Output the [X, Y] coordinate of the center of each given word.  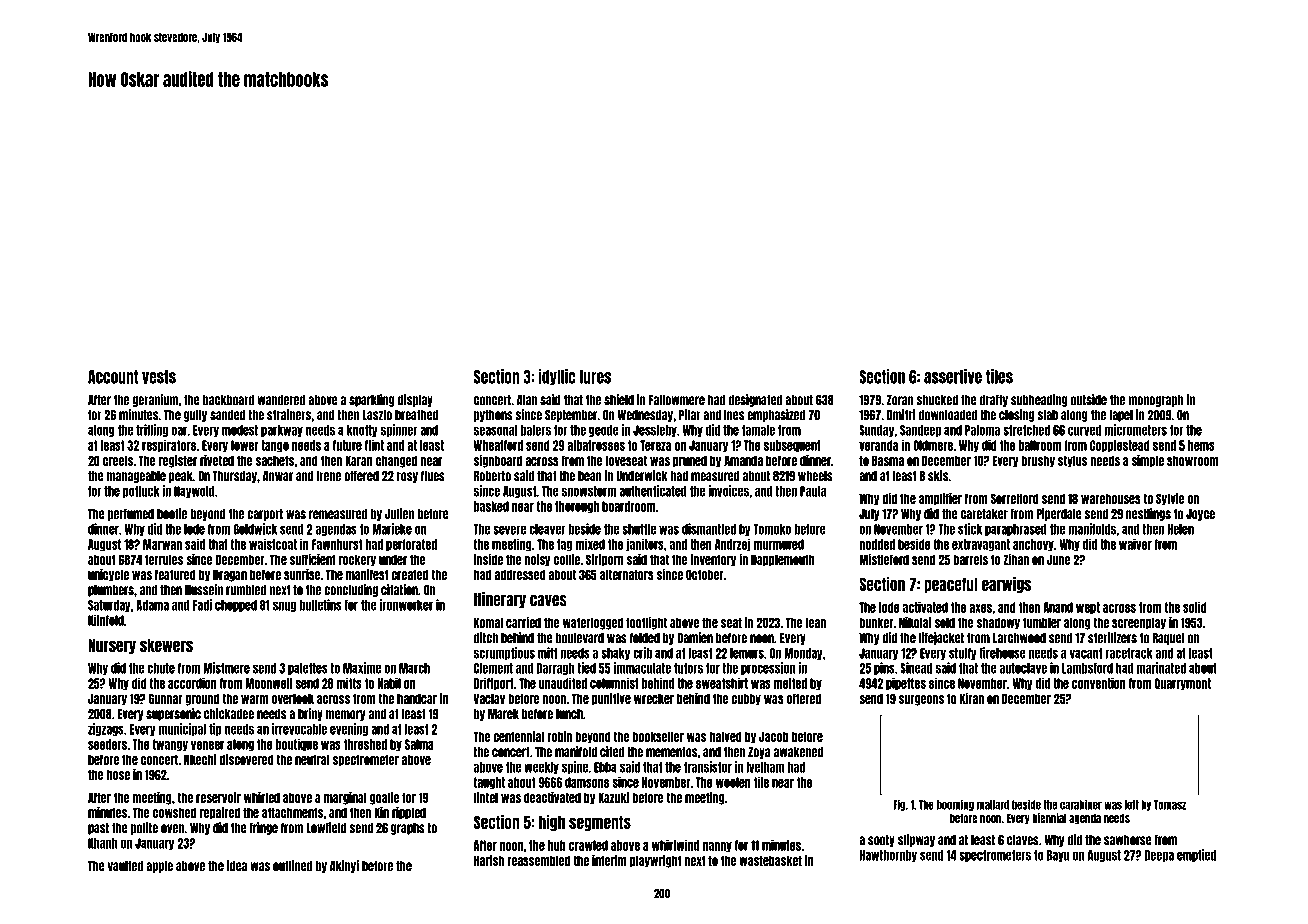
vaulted [125, 866]
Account [113, 377]
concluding [351, 590]
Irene [329, 476]
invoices [728, 491]
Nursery [112, 646]
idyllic [557, 377]
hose [118, 774]
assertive [953, 376]
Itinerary [500, 600]
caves [548, 601]
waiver [1135, 544]
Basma [888, 460]
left [1132, 805]
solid [1195, 607]
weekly [541, 768]
